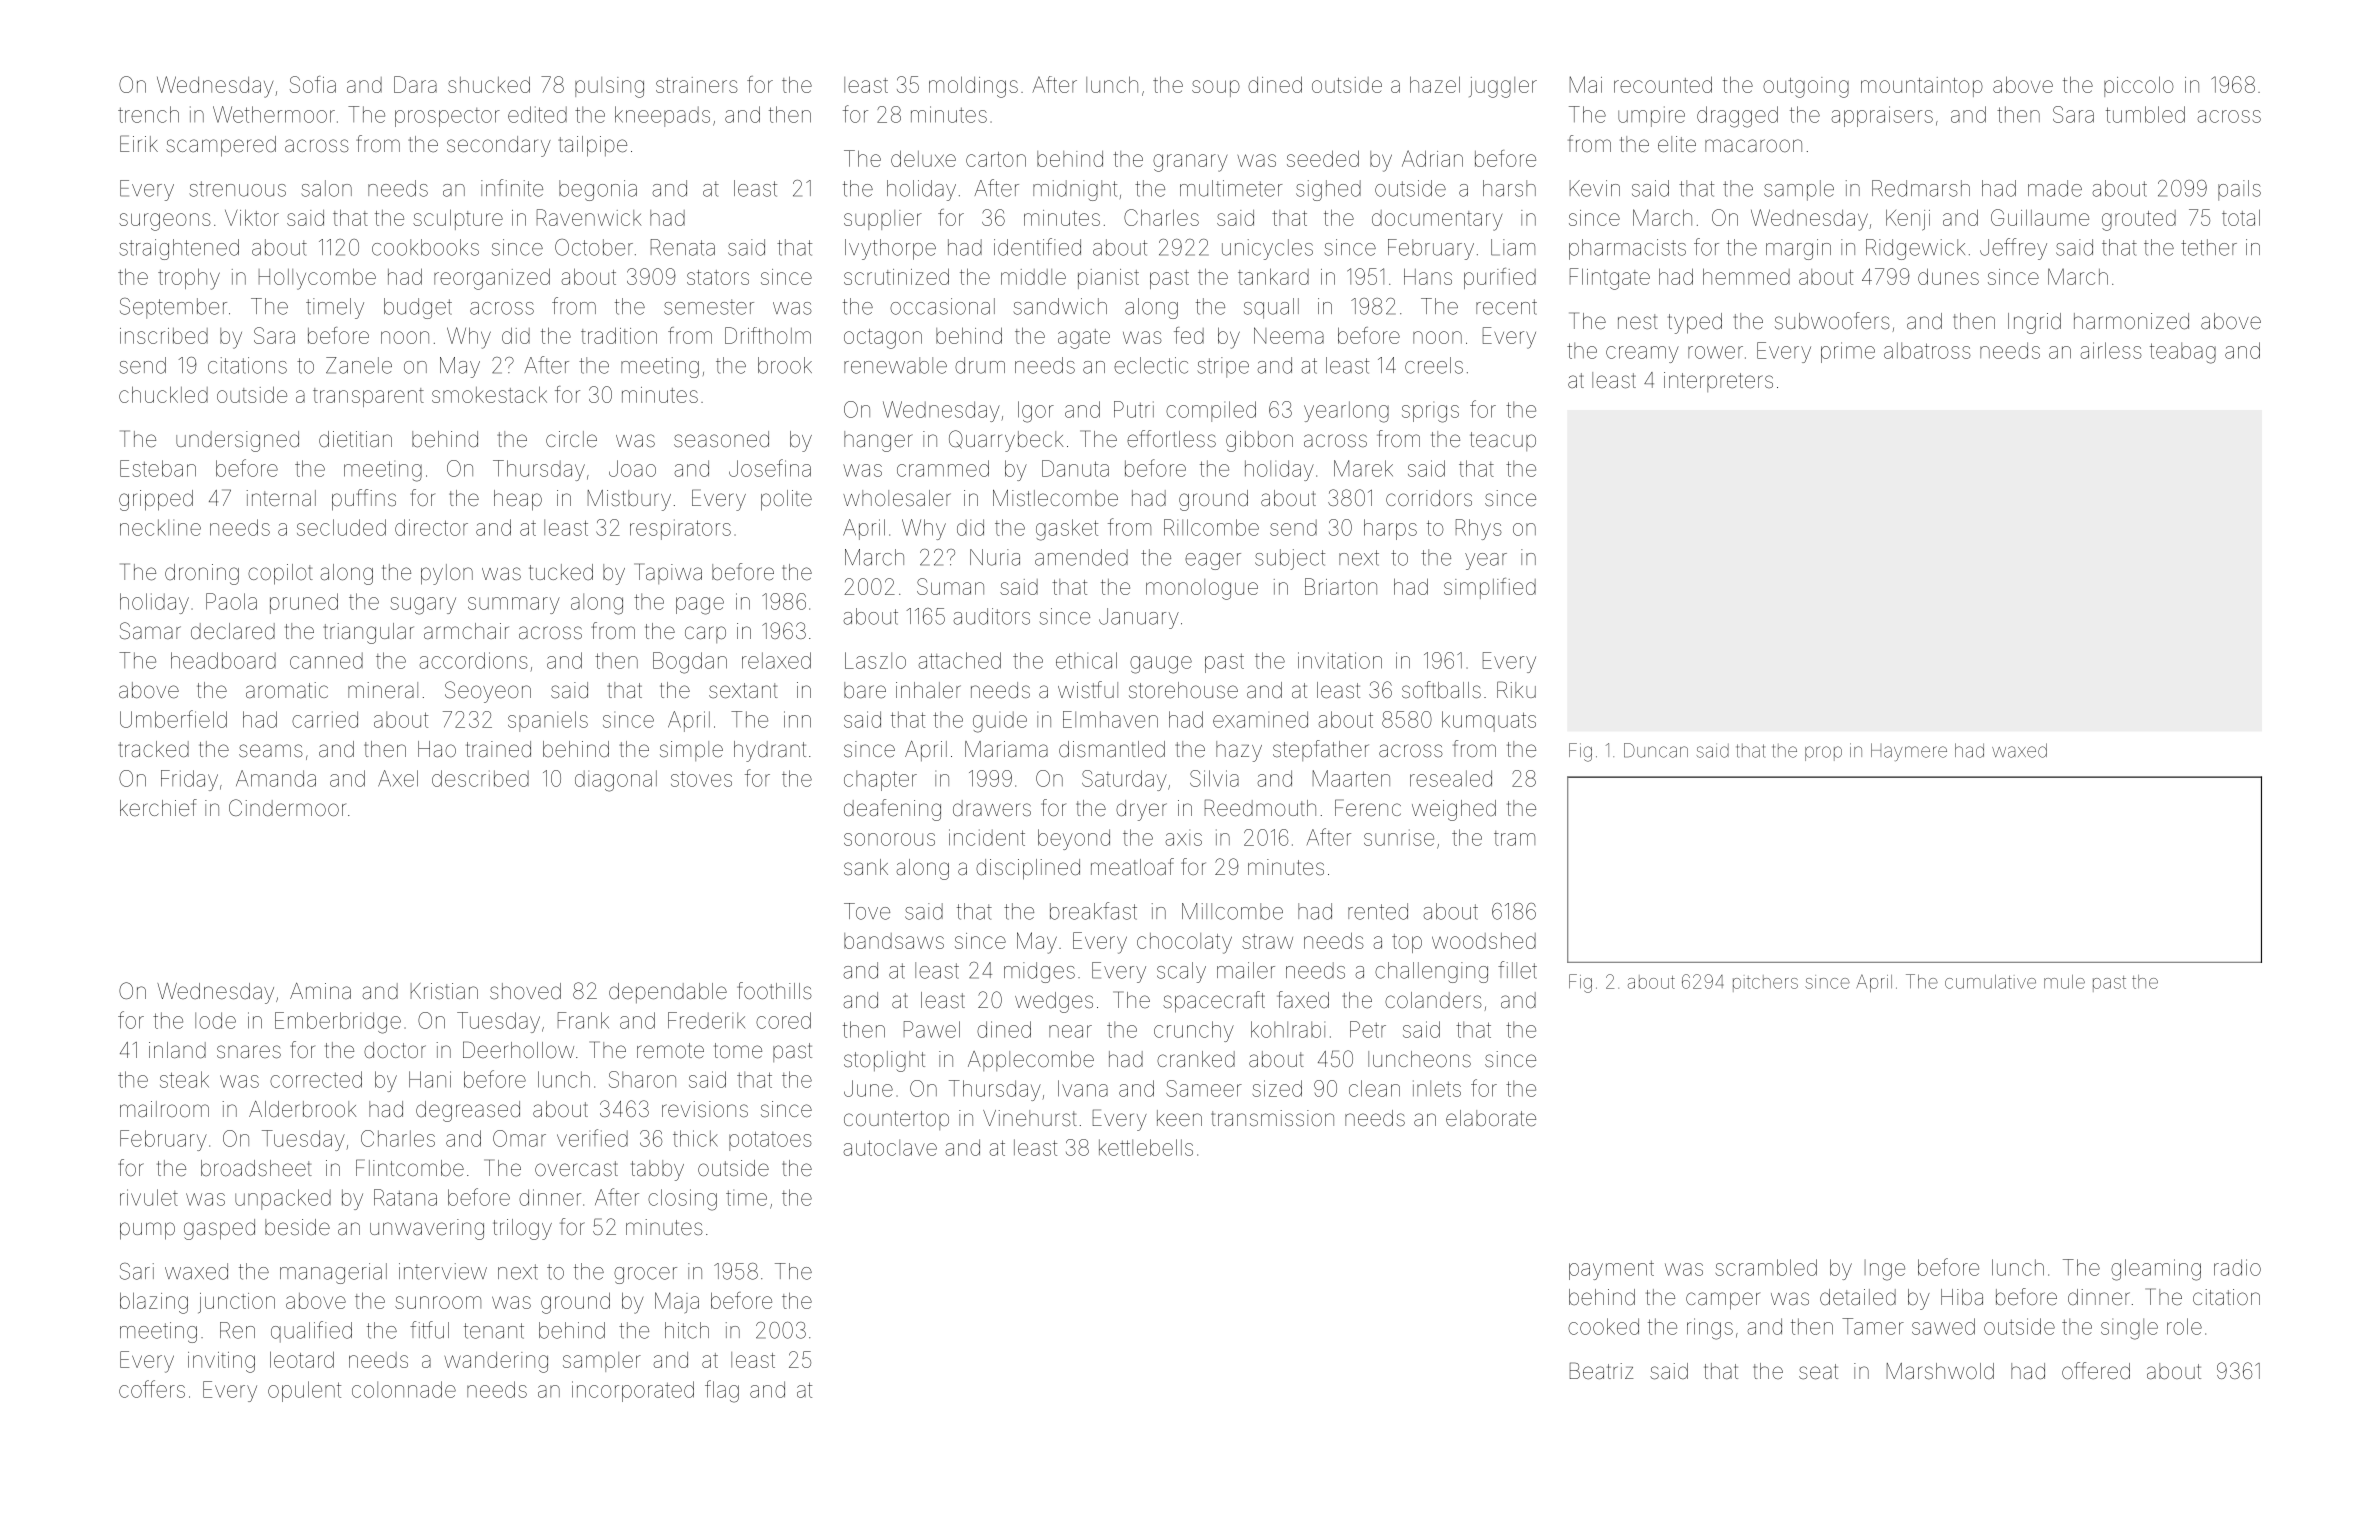 This screenshot has height=1540, width=2380. What do you see at coordinates (1909, 752) in the screenshot?
I see `Haymere` at bounding box center [1909, 752].
